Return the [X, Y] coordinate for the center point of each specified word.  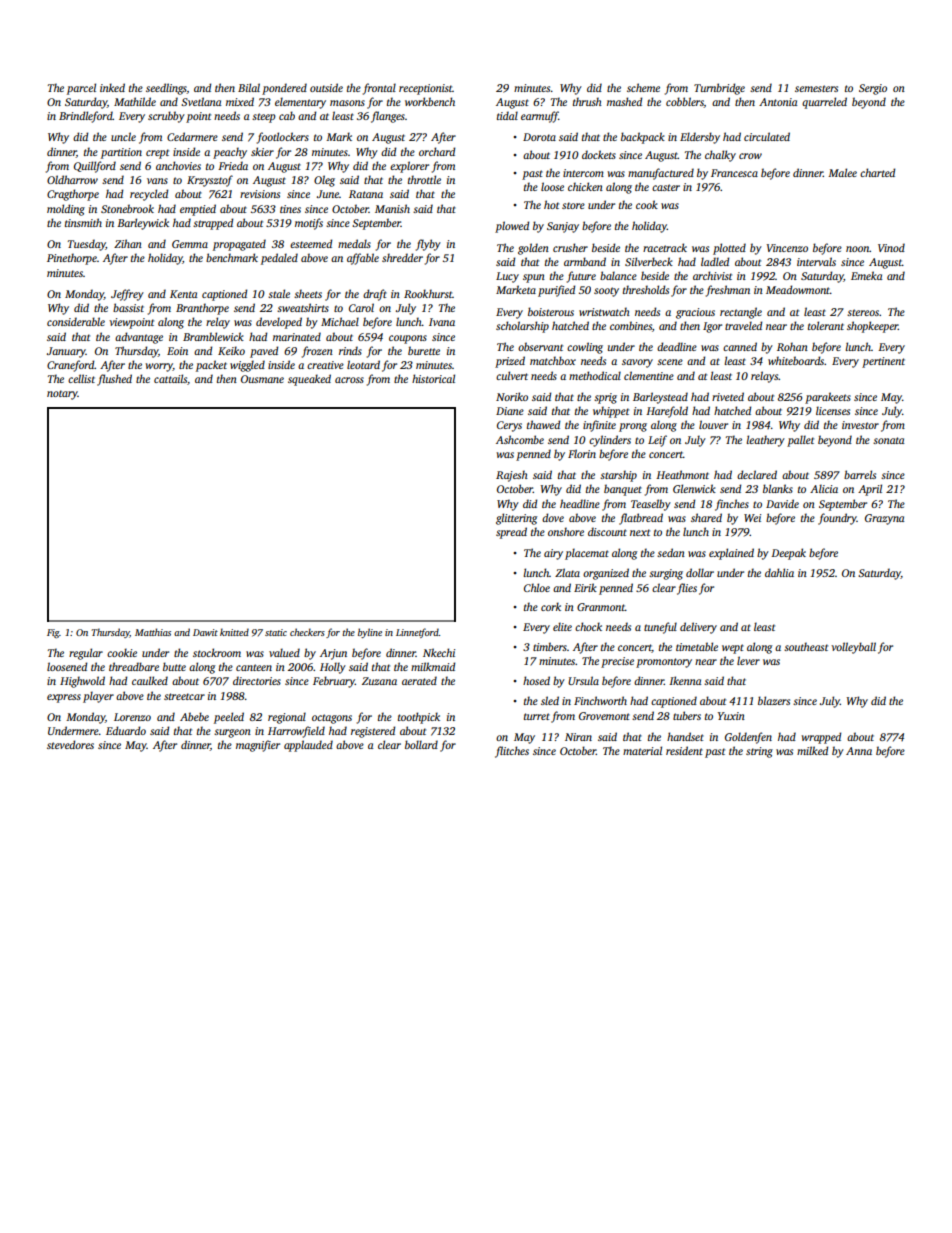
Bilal [249, 87]
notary [62, 395]
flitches [512, 752]
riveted [728, 396]
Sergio [873, 89]
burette [424, 350]
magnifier [258, 746]
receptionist [426, 89]
